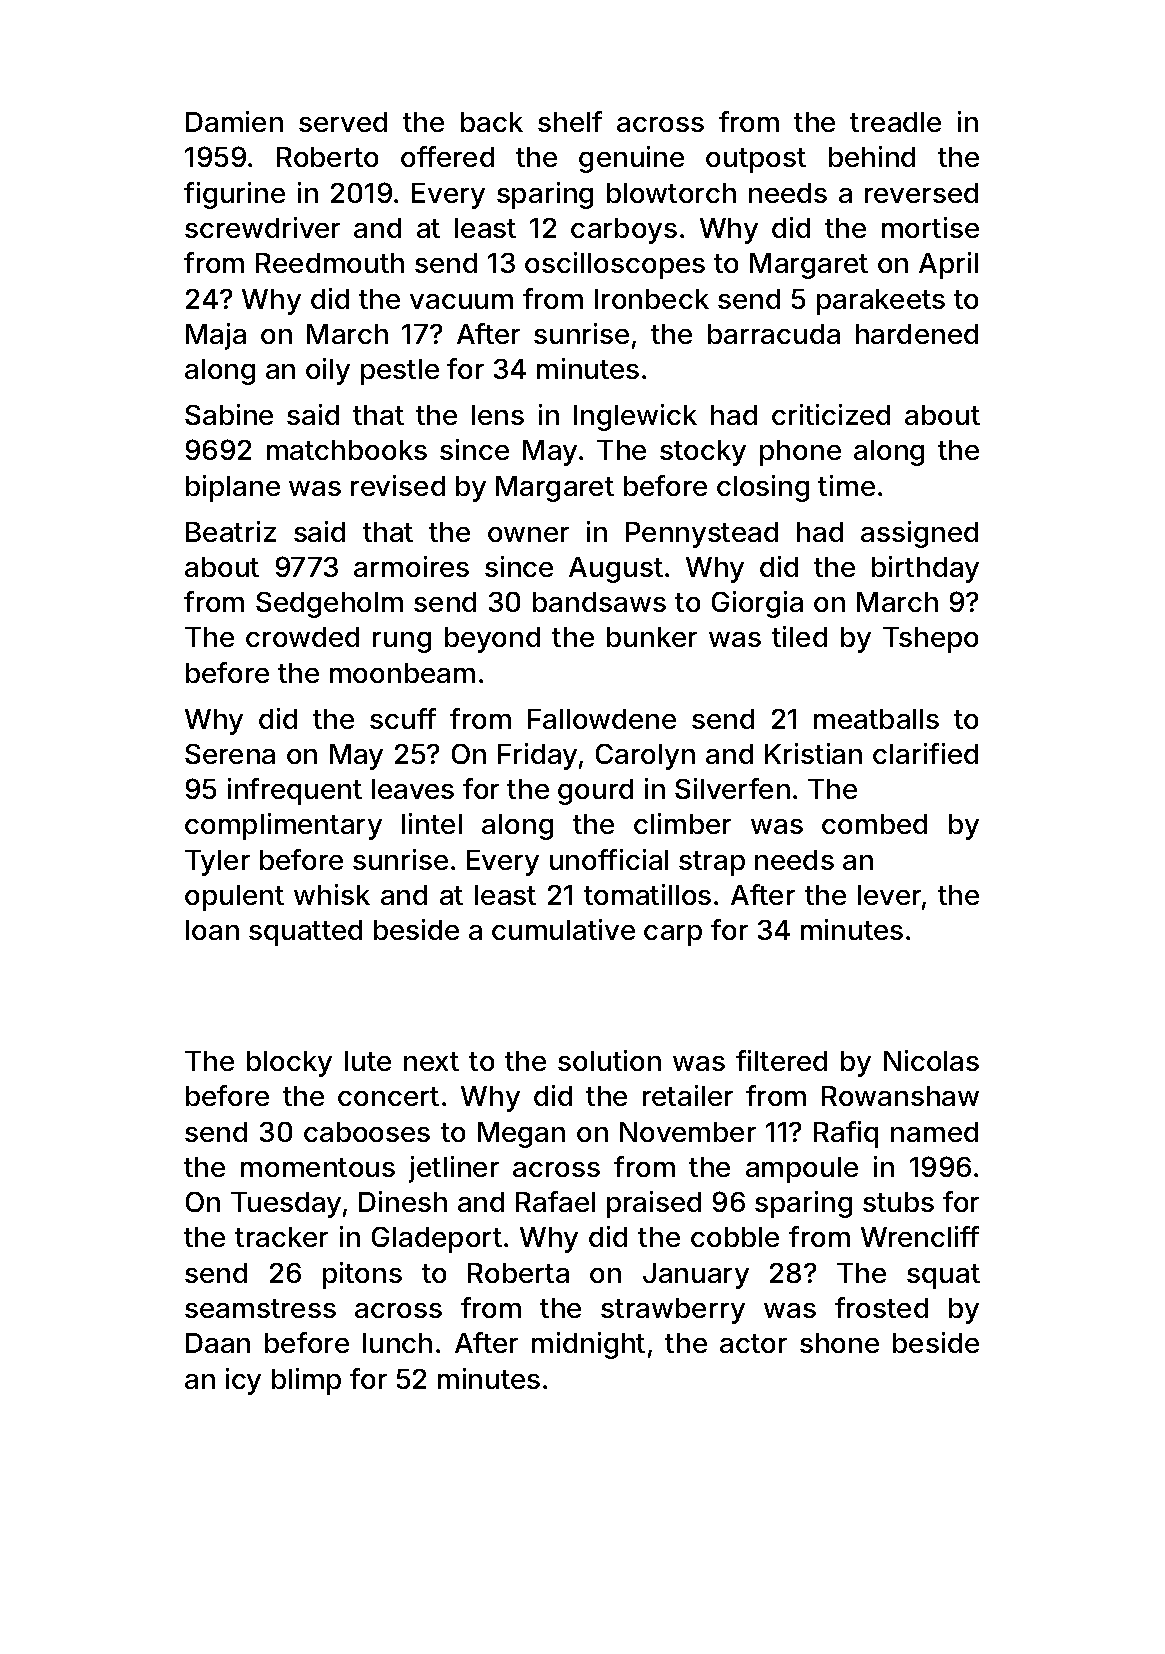 This image has width=1165, height=1654. What do you see at coordinates (332, 894) in the image?
I see `whisk` at bounding box center [332, 894].
